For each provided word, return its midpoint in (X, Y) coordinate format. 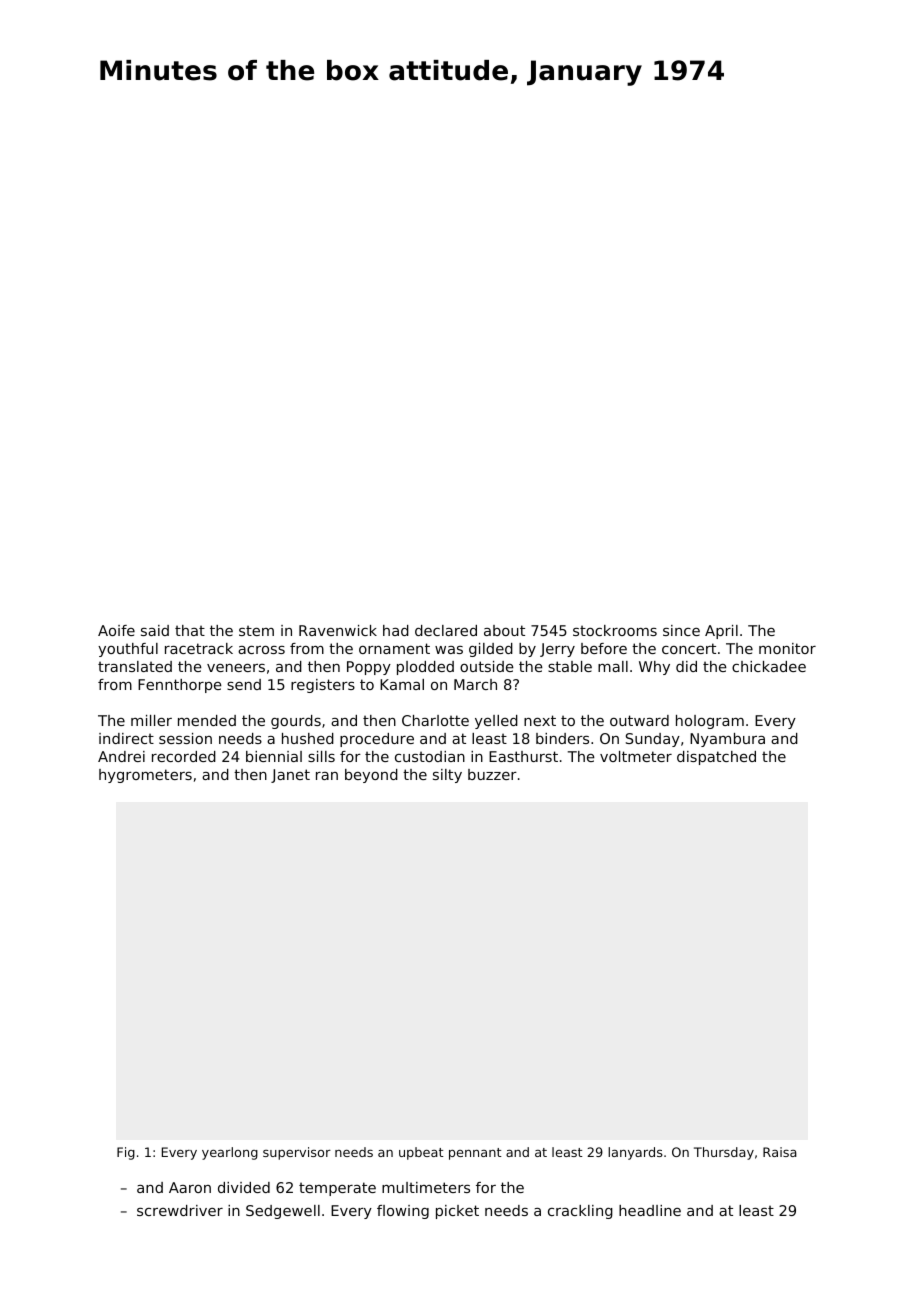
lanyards (635, 1153)
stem (256, 630)
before (604, 648)
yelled (496, 722)
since (681, 630)
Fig (126, 1153)
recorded (184, 756)
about (504, 630)
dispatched (716, 758)
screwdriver (180, 1210)
